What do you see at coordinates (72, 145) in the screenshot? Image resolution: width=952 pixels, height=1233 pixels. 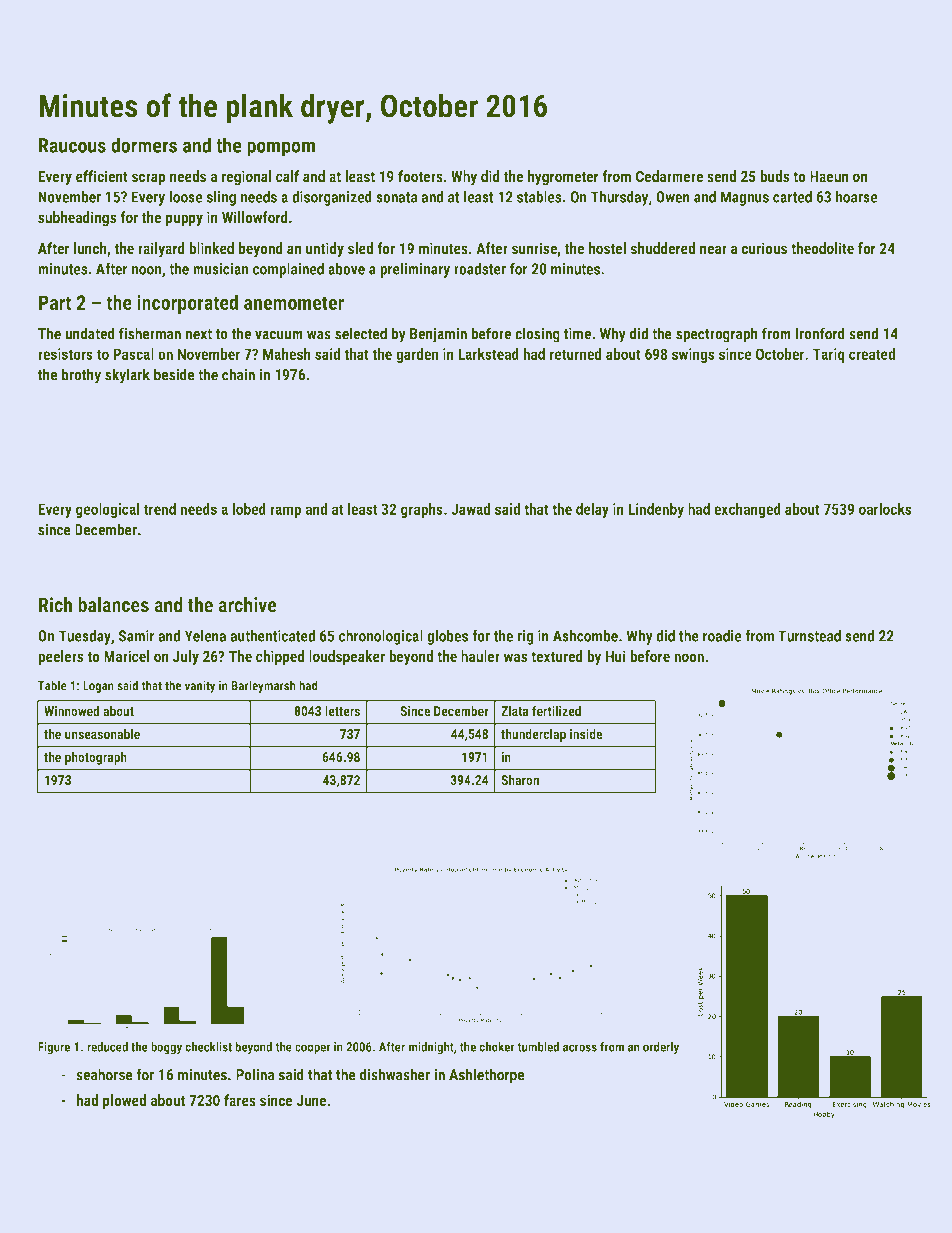 I see `Raucous` at bounding box center [72, 145].
